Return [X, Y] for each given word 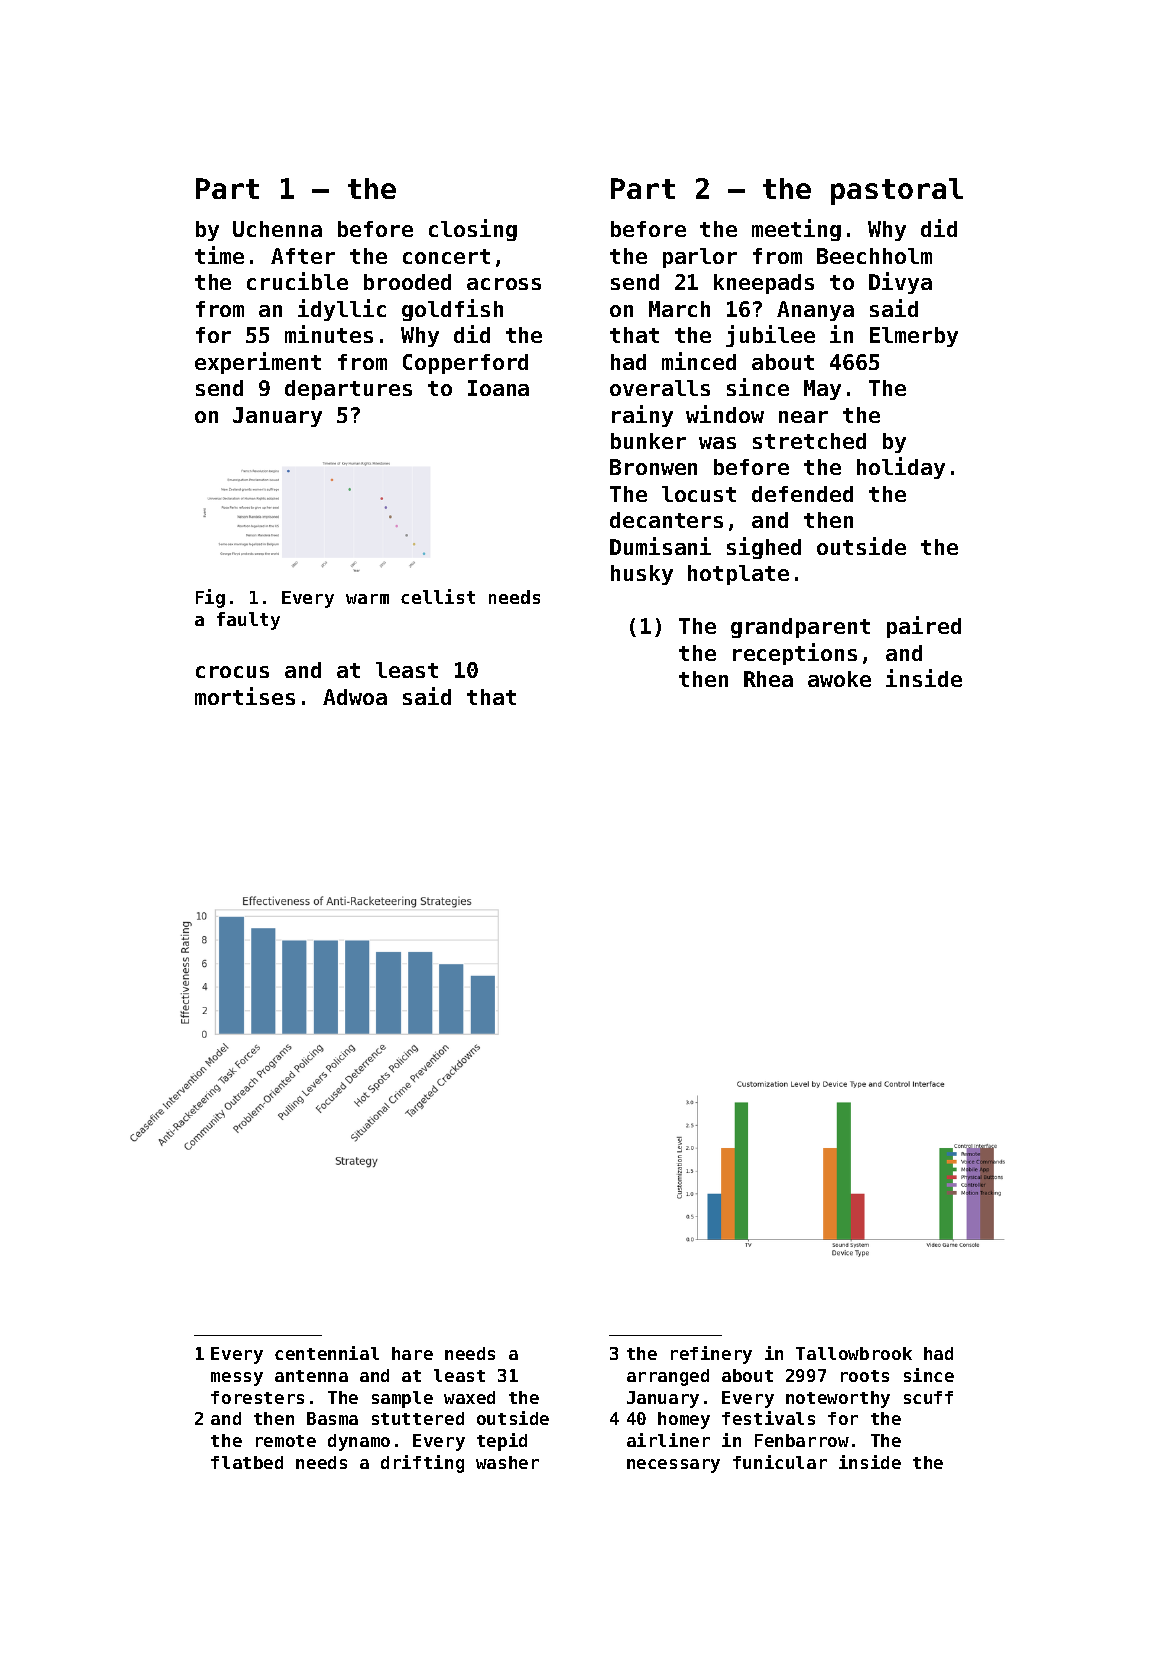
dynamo [359, 1442]
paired [924, 627]
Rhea [768, 679]
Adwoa [355, 697]
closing [473, 230]
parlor [700, 258]
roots [865, 1376]
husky [642, 575]
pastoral [897, 191]
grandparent [800, 628]
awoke [839, 679]
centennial [327, 1353]
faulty [248, 621]
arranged [668, 1377]
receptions [795, 654]
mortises [245, 696]
